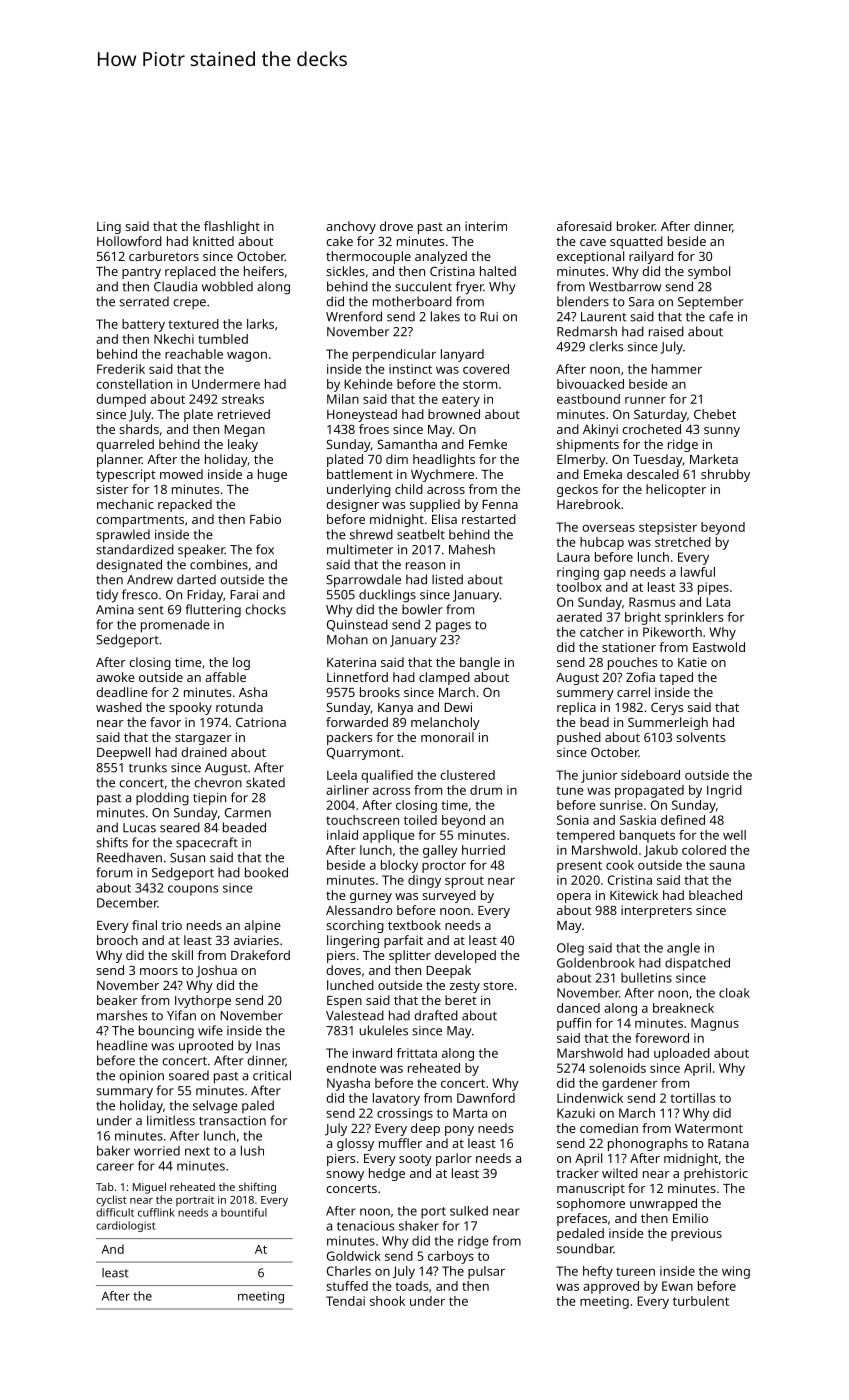 The height and width of the page is (1400, 849). Describe the element at coordinates (486, 1098) in the page. I see `Dawnford` at that location.
